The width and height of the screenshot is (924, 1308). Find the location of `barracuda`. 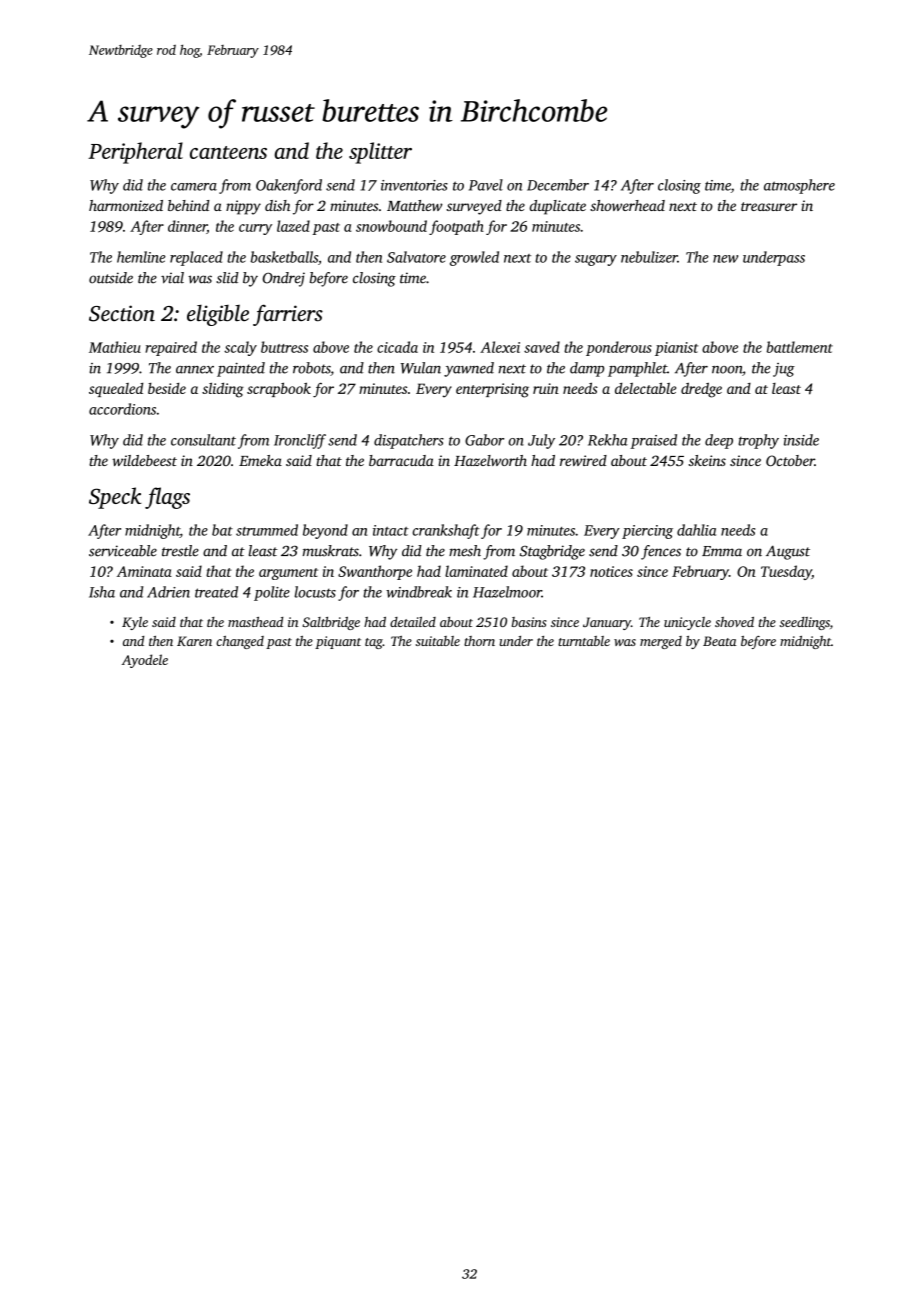

barracuda is located at coordinates (401, 460).
